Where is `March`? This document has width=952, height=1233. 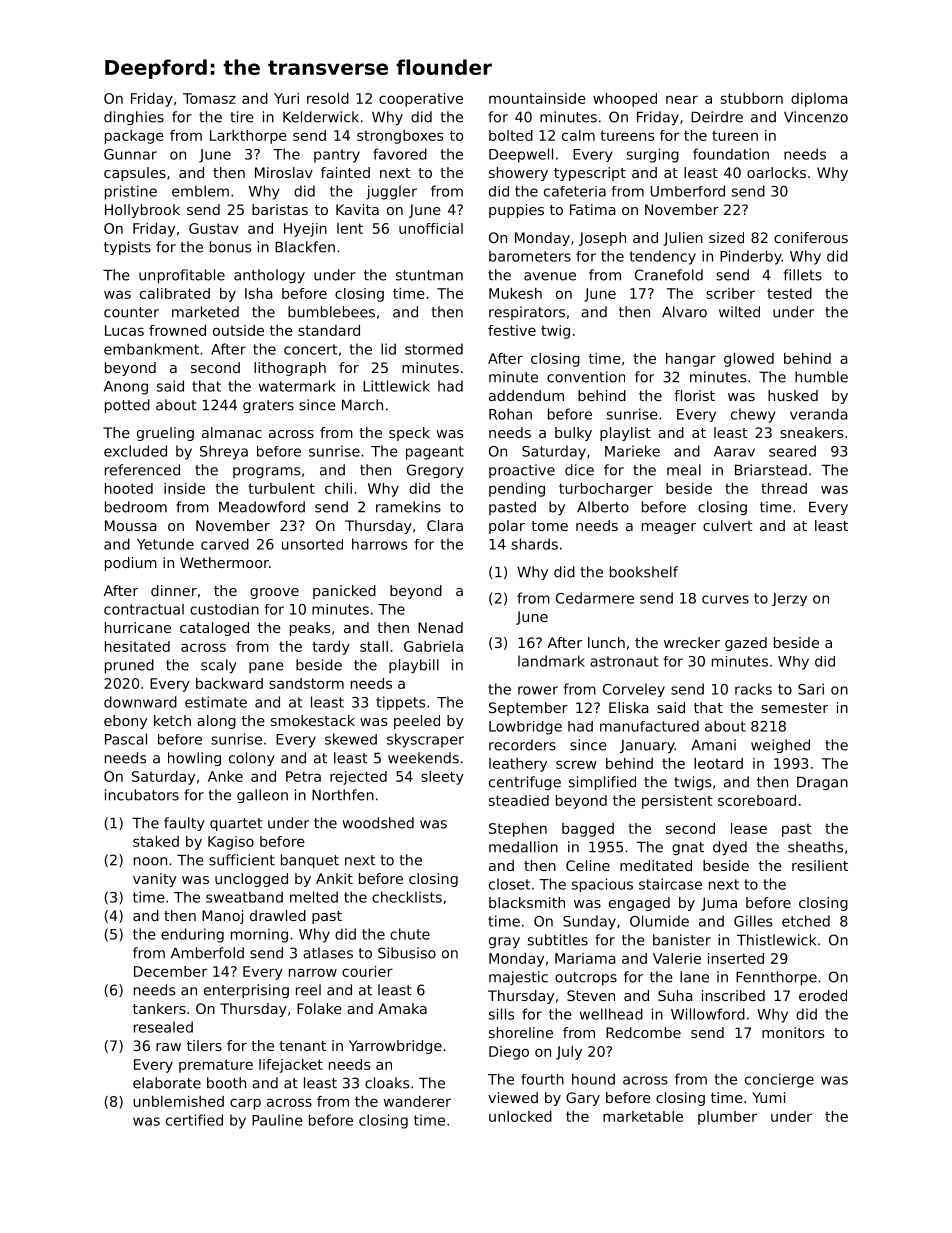
March is located at coordinates (362, 405).
